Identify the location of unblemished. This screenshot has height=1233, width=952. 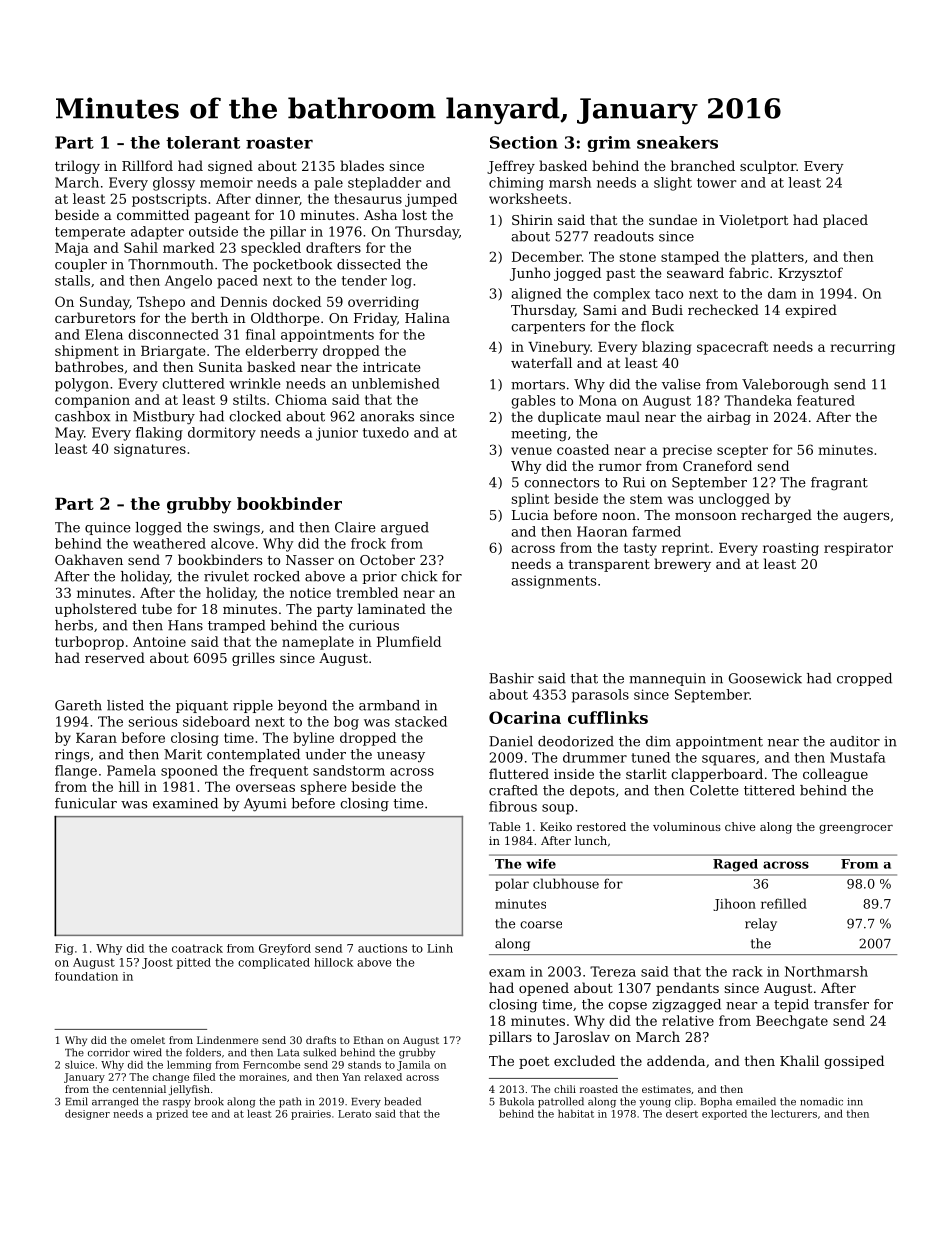
(396, 383).
